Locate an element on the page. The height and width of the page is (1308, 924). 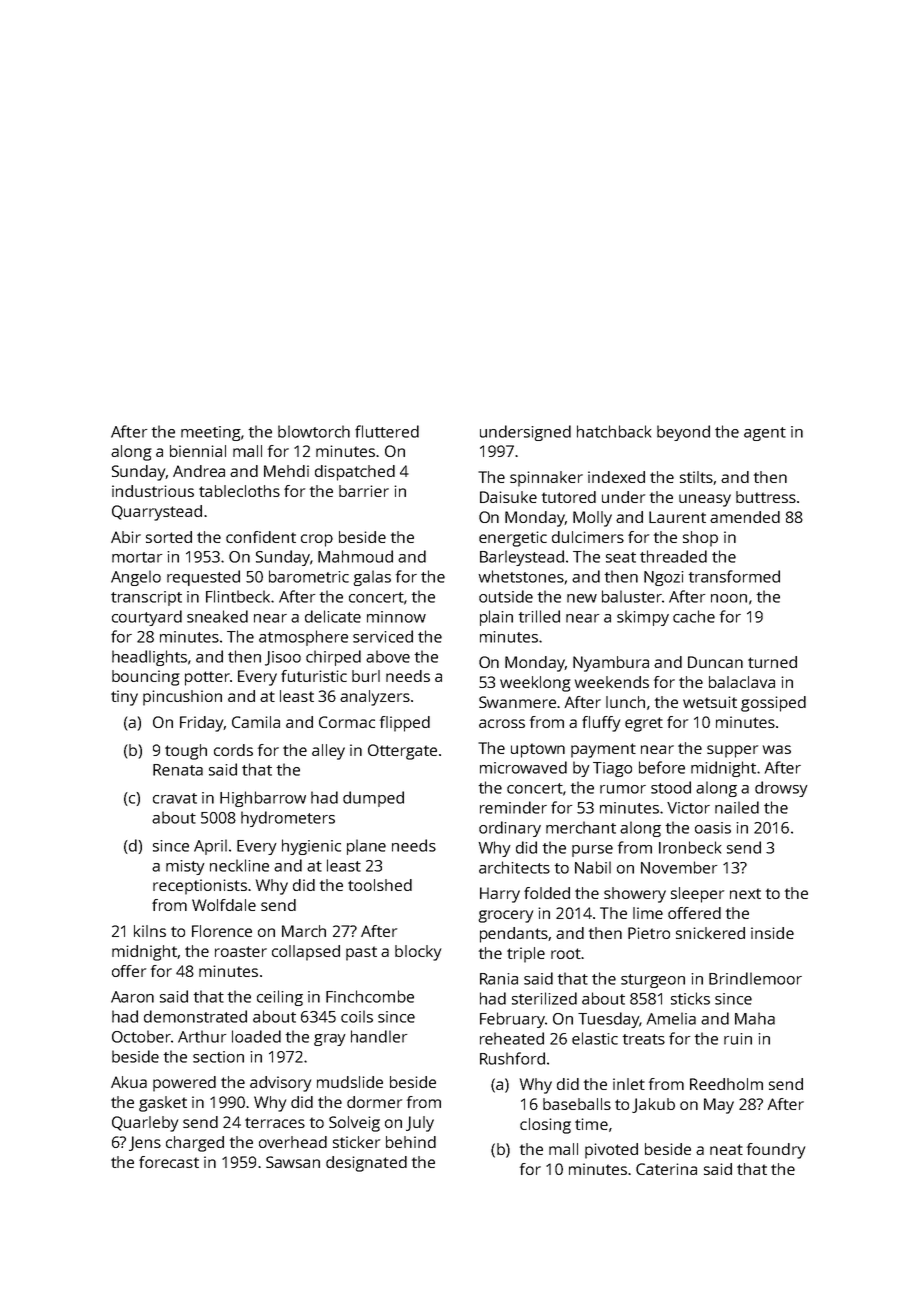
ruin is located at coordinates (738, 1039).
